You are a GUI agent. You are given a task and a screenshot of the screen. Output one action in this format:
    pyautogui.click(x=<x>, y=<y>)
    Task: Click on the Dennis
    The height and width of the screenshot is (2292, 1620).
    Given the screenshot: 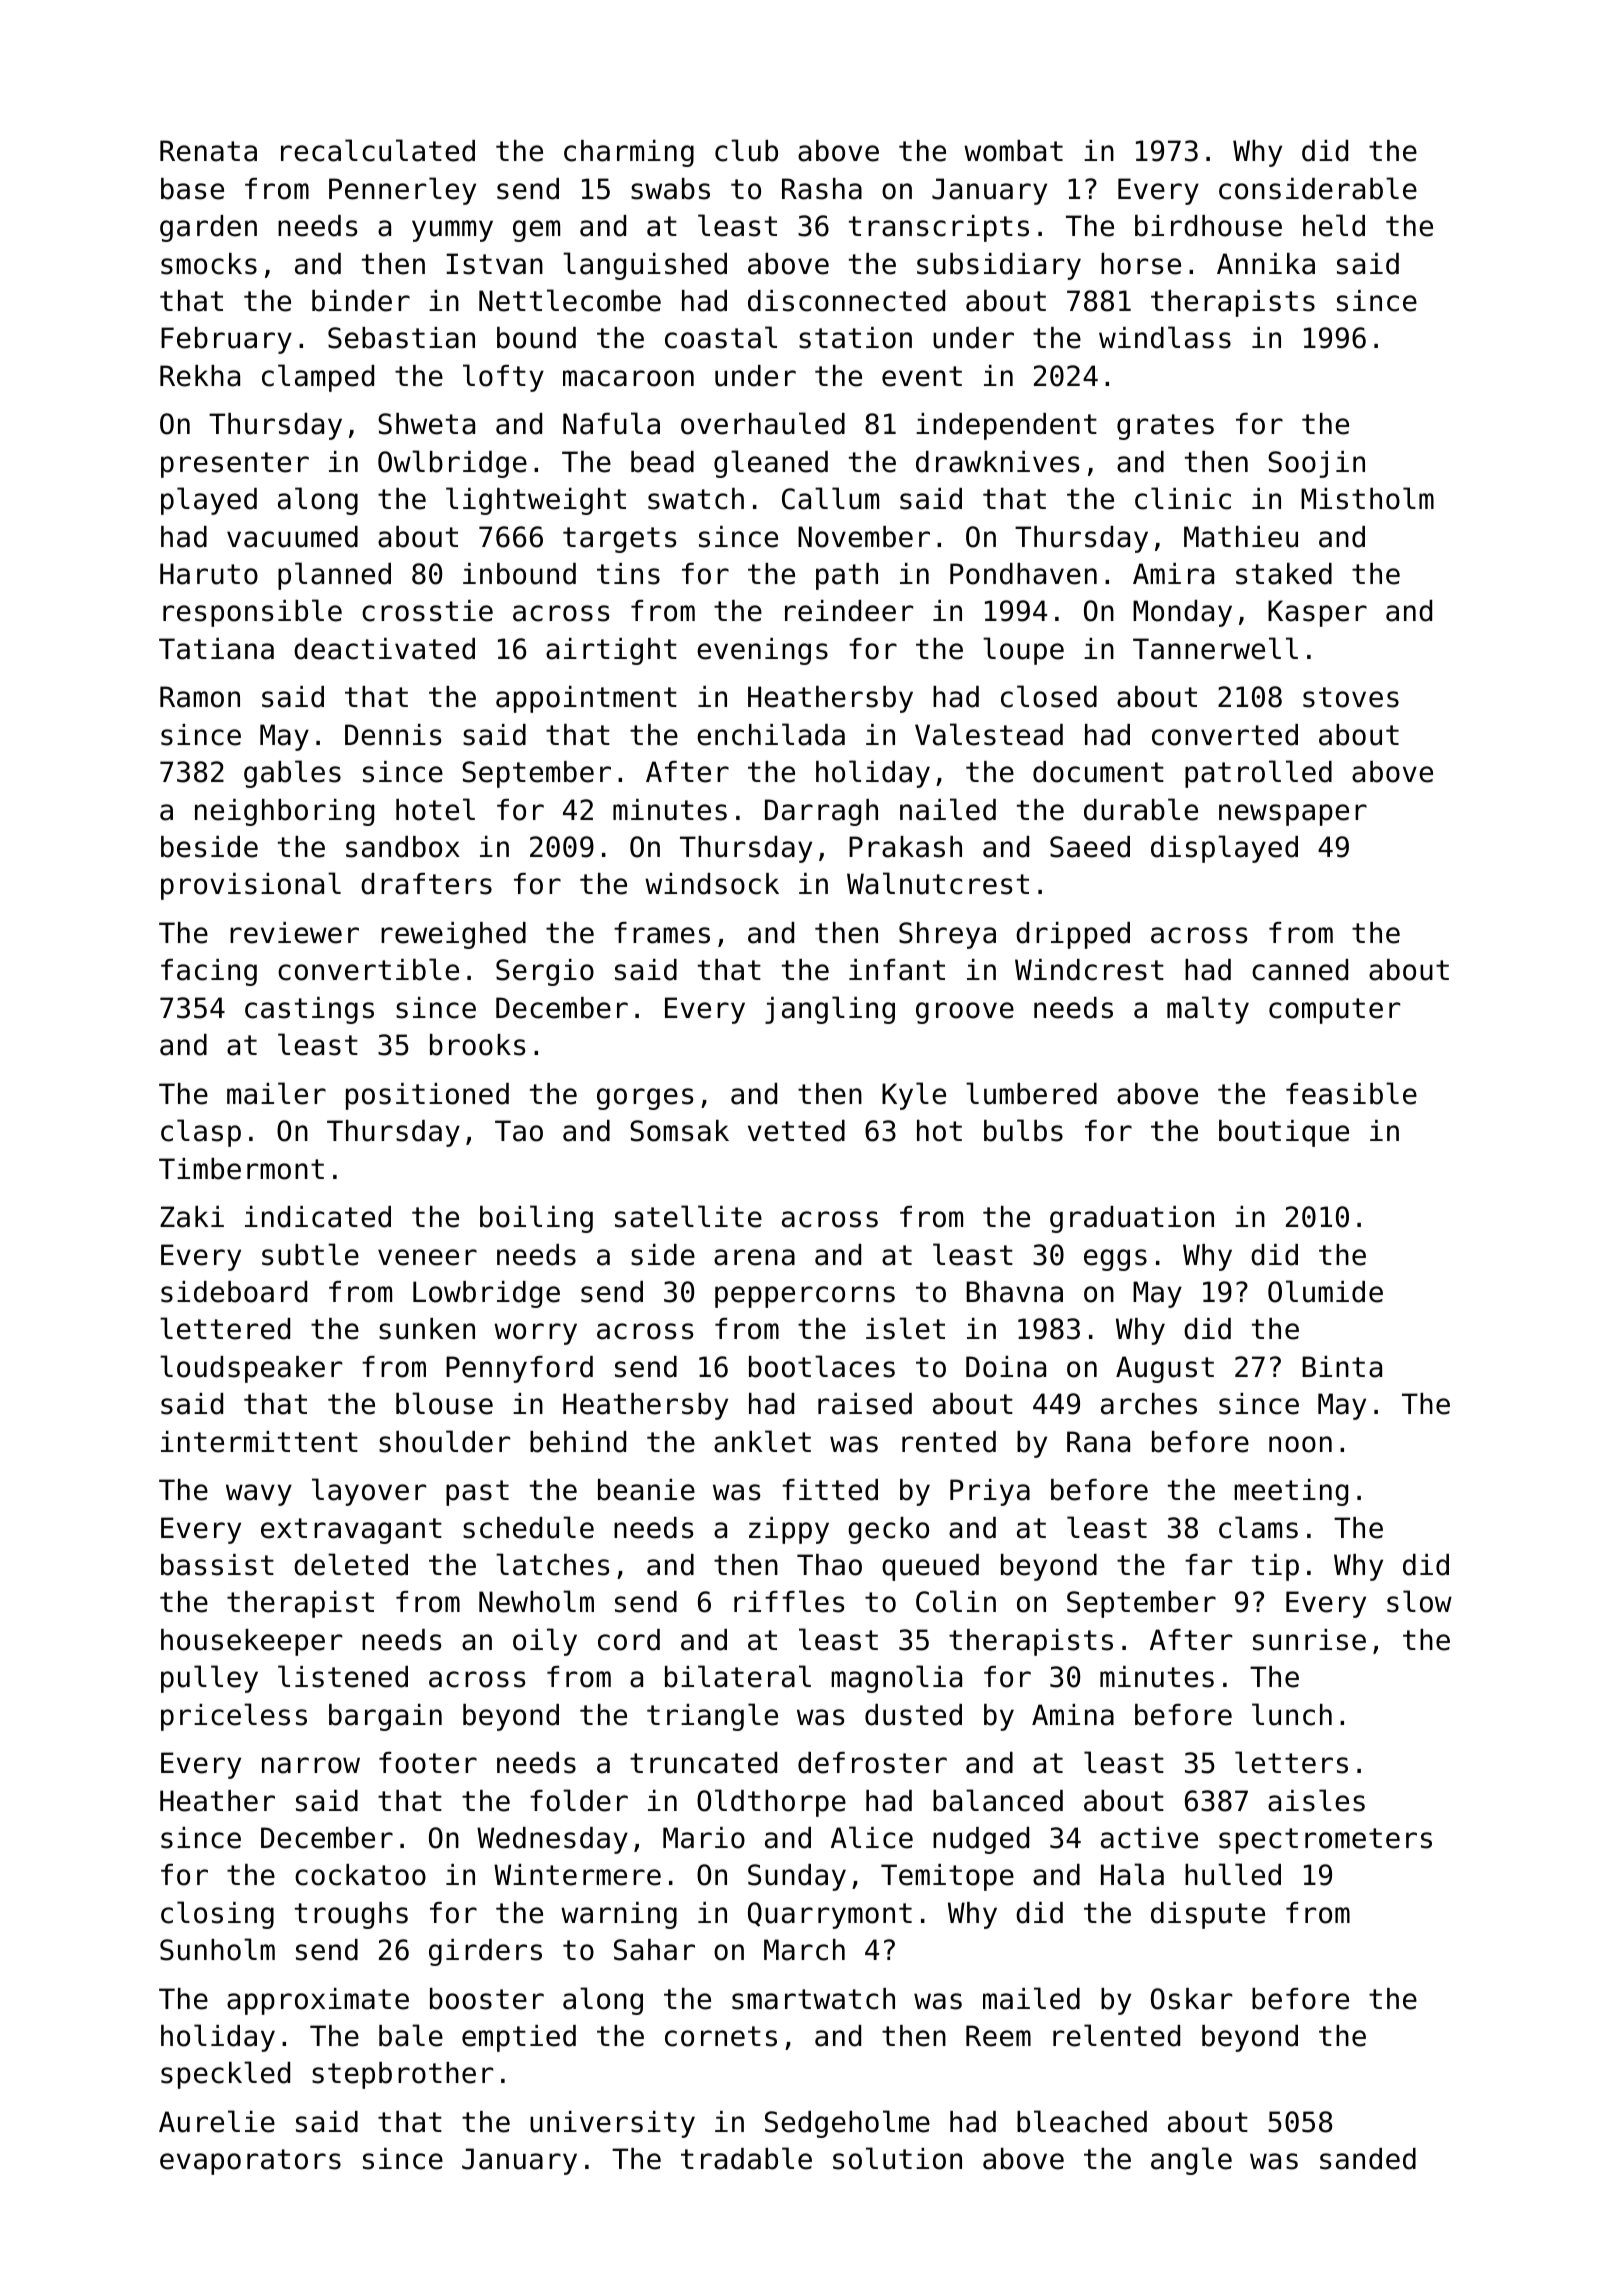 What is the action you would take?
    pyautogui.click(x=393, y=735)
